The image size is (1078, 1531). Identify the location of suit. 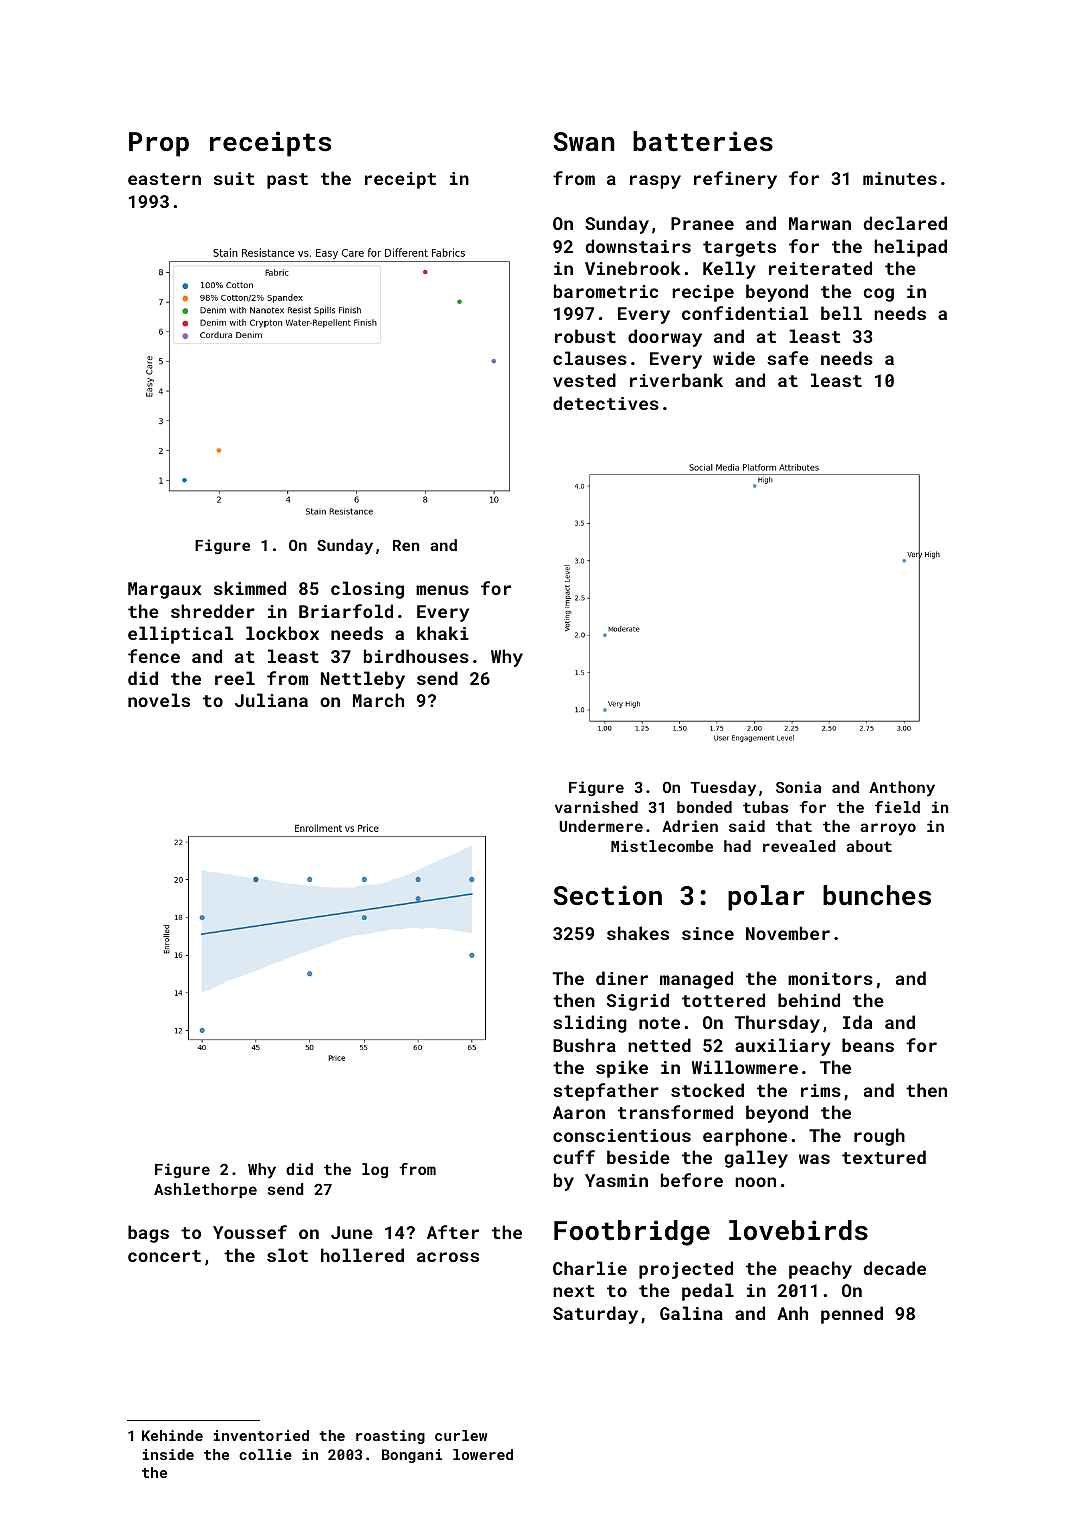
(234, 178).
